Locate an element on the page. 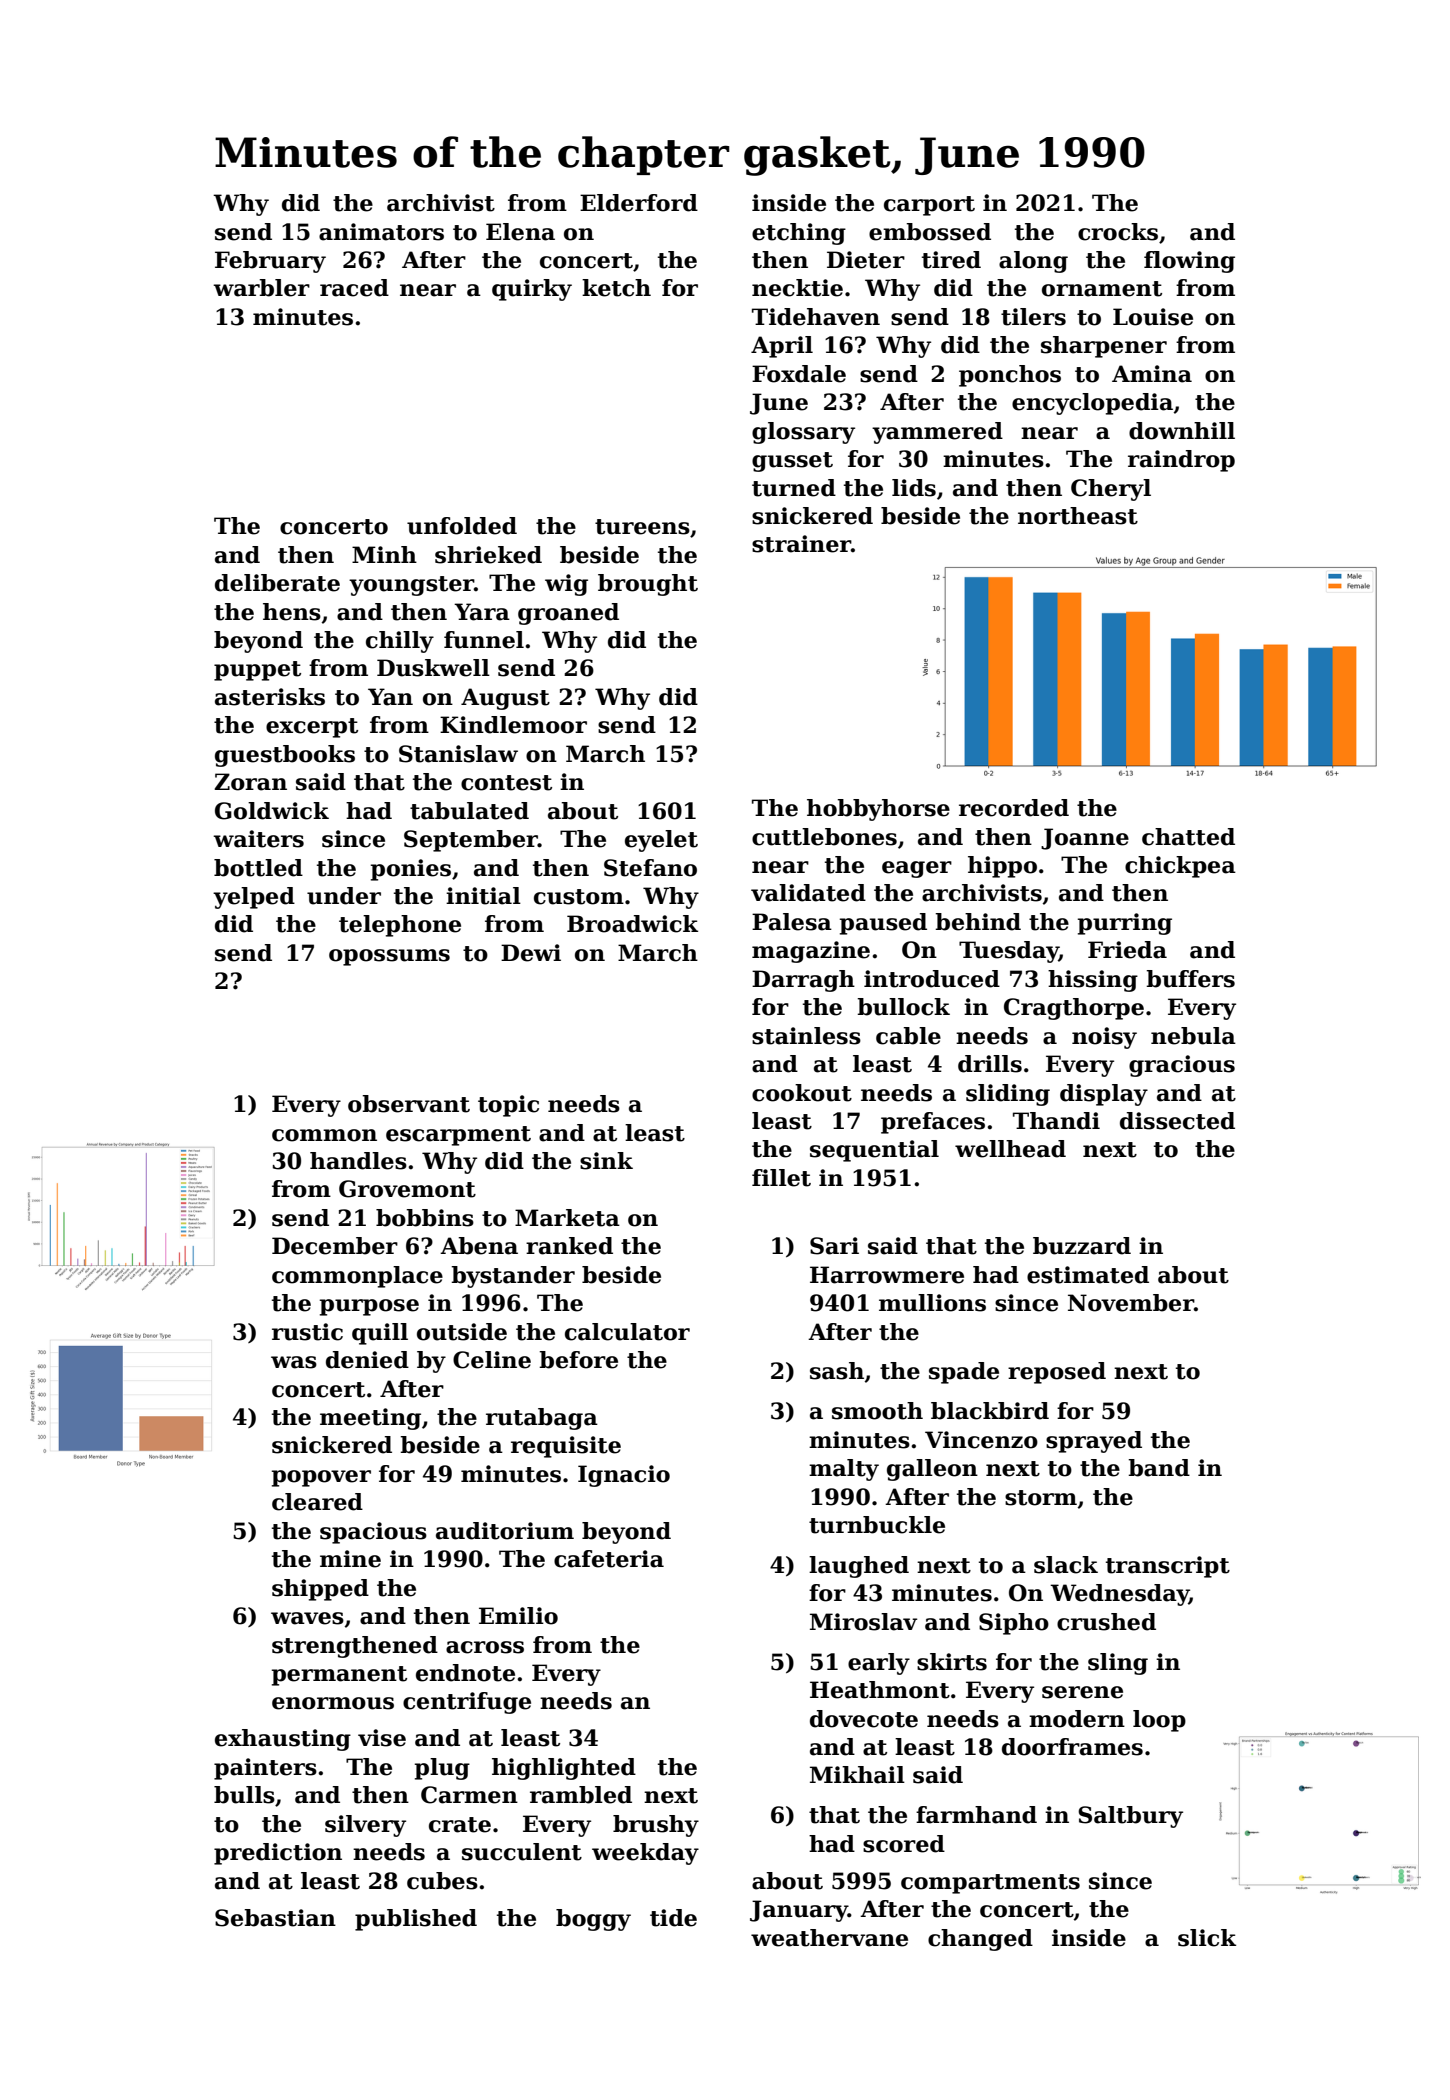  ponchos is located at coordinates (1010, 376).
